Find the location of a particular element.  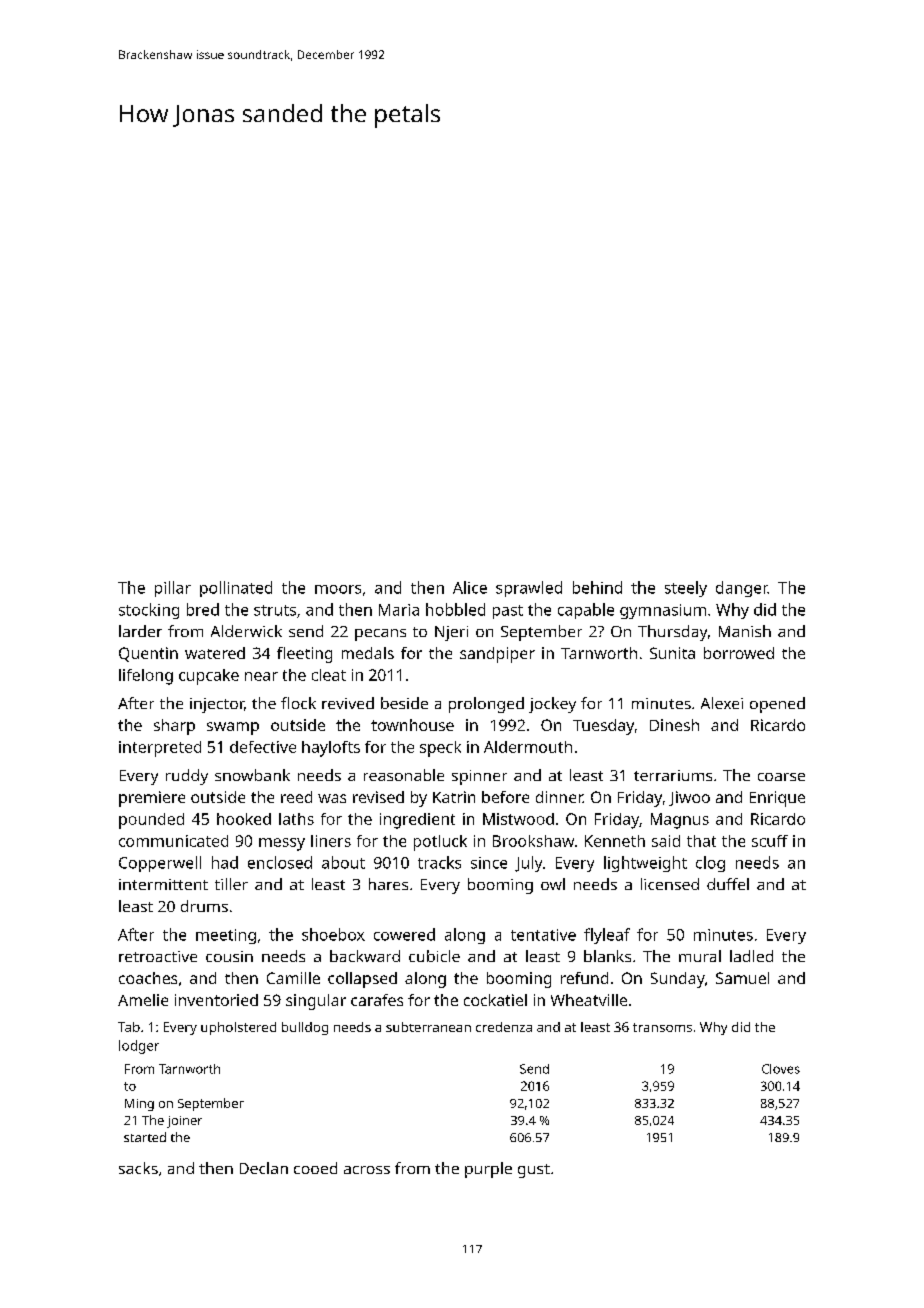

borrowed is located at coordinates (739, 653).
